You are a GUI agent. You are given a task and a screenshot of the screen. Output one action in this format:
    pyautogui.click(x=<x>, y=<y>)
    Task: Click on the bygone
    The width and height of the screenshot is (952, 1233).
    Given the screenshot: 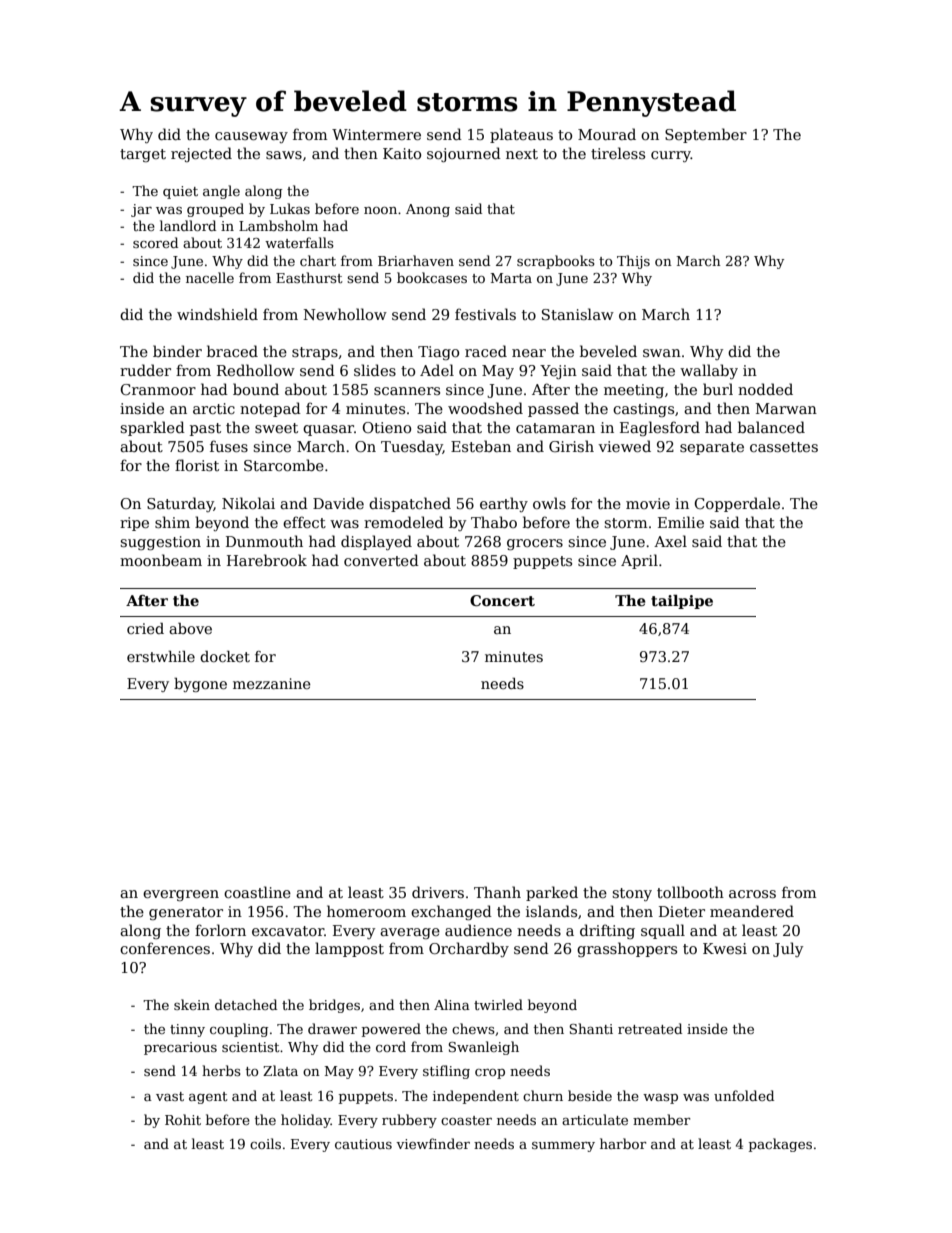 What is the action you would take?
    pyautogui.click(x=200, y=685)
